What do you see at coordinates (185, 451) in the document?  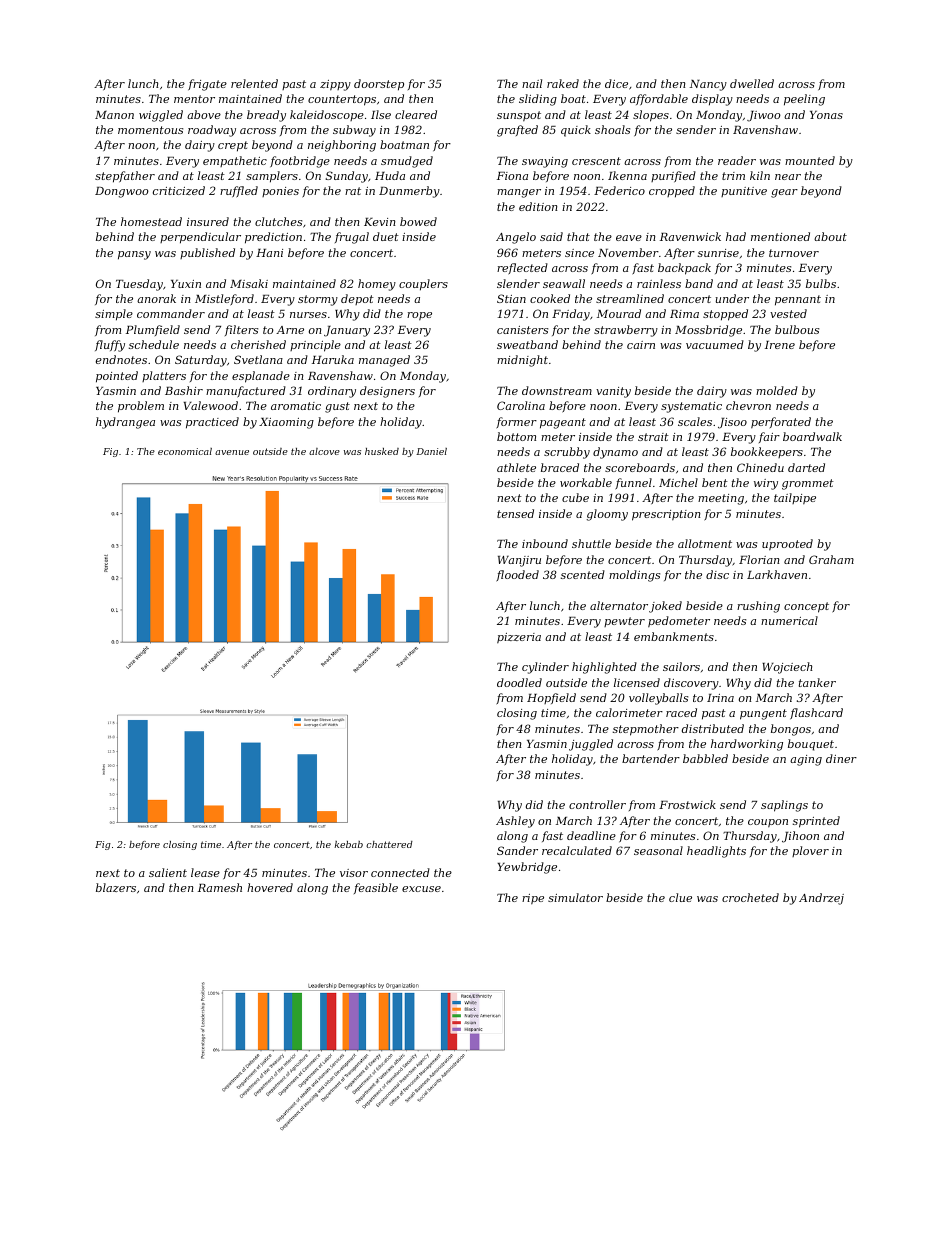 I see `economical` at bounding box center [185, 451].
